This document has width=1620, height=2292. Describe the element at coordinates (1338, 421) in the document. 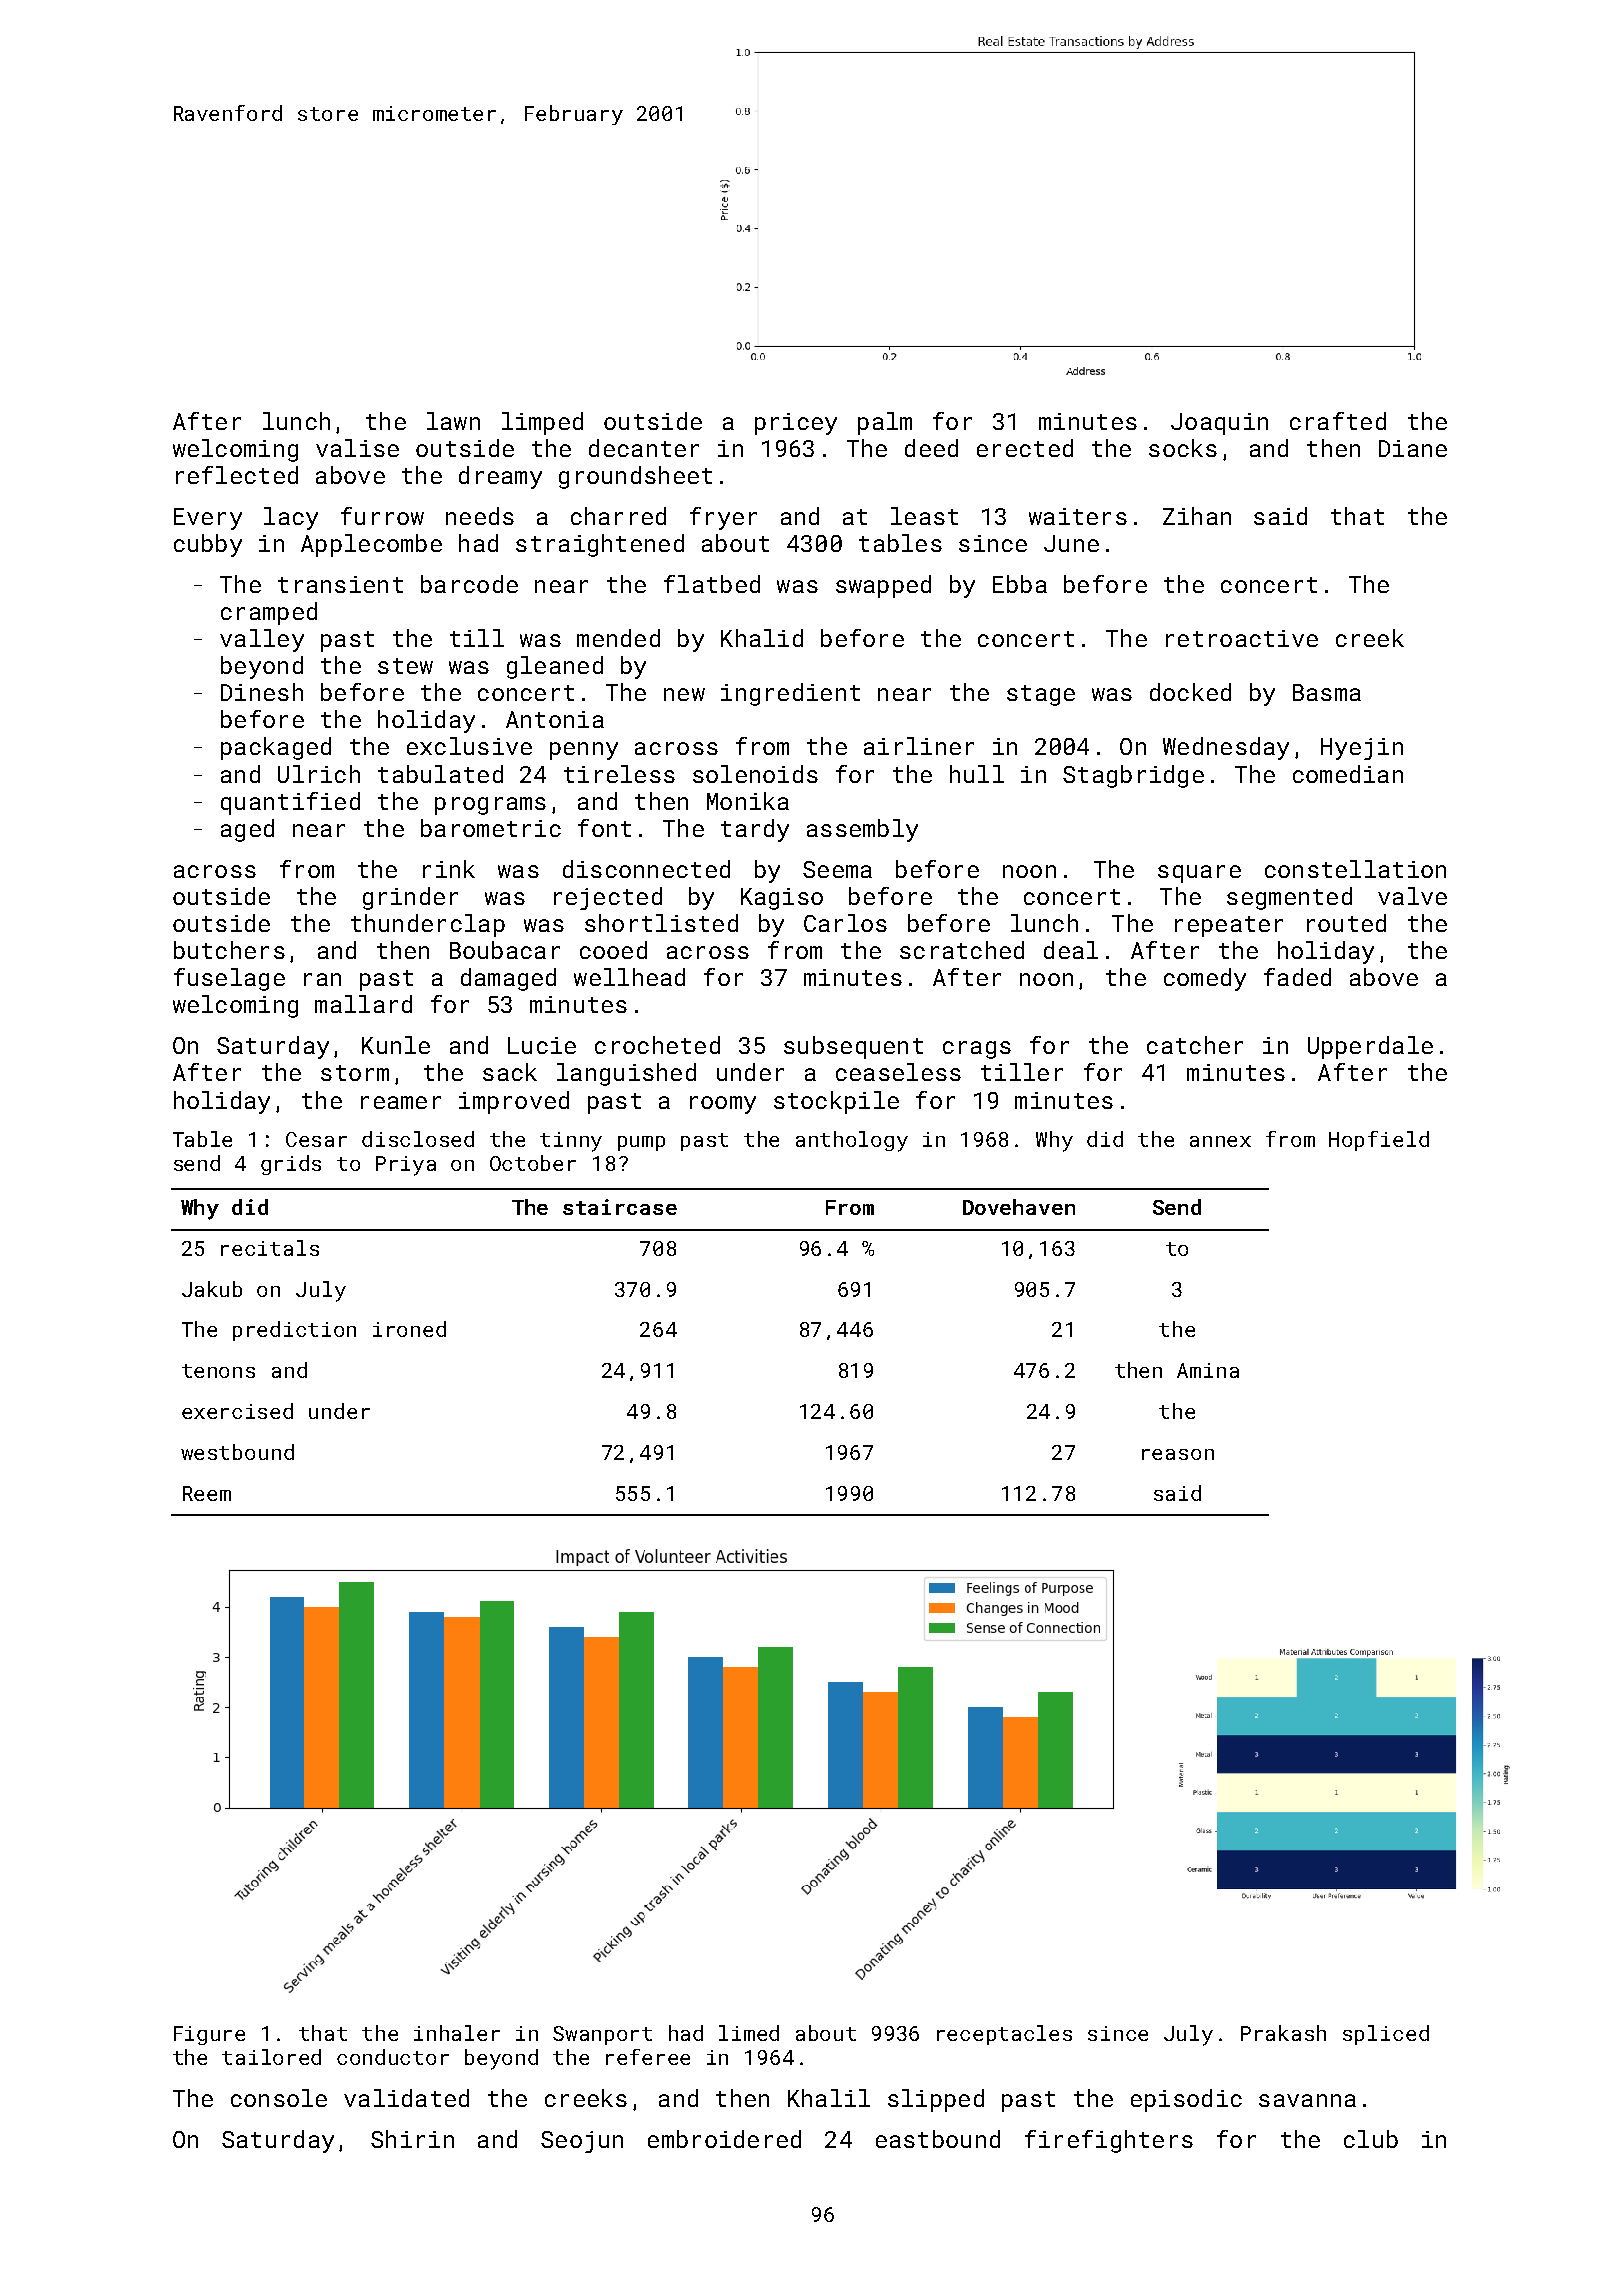

I see `crafted` at that location.
